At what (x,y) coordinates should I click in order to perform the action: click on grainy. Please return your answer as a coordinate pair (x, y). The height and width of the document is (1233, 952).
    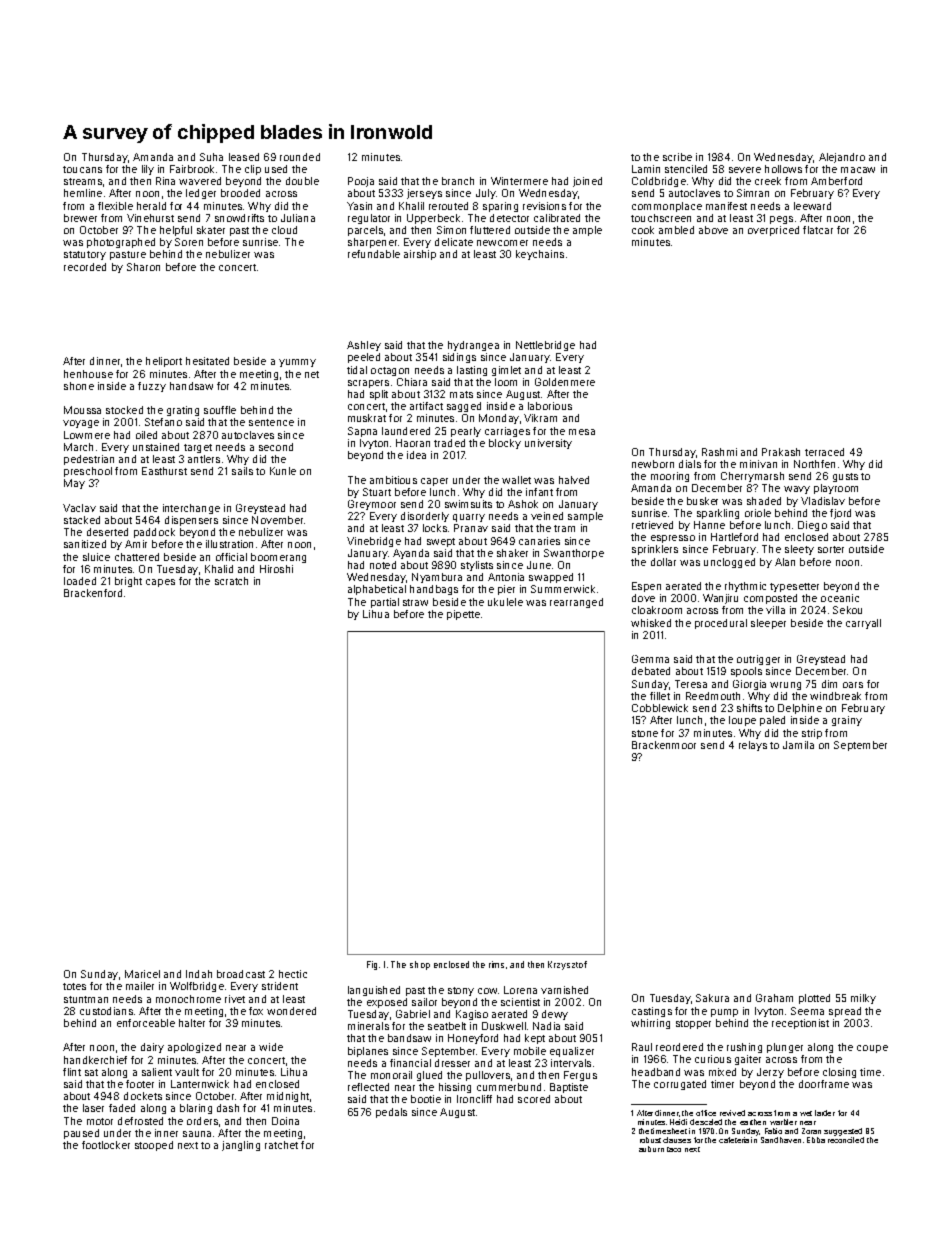
    Looking at the image, I should click on (847, 721).
